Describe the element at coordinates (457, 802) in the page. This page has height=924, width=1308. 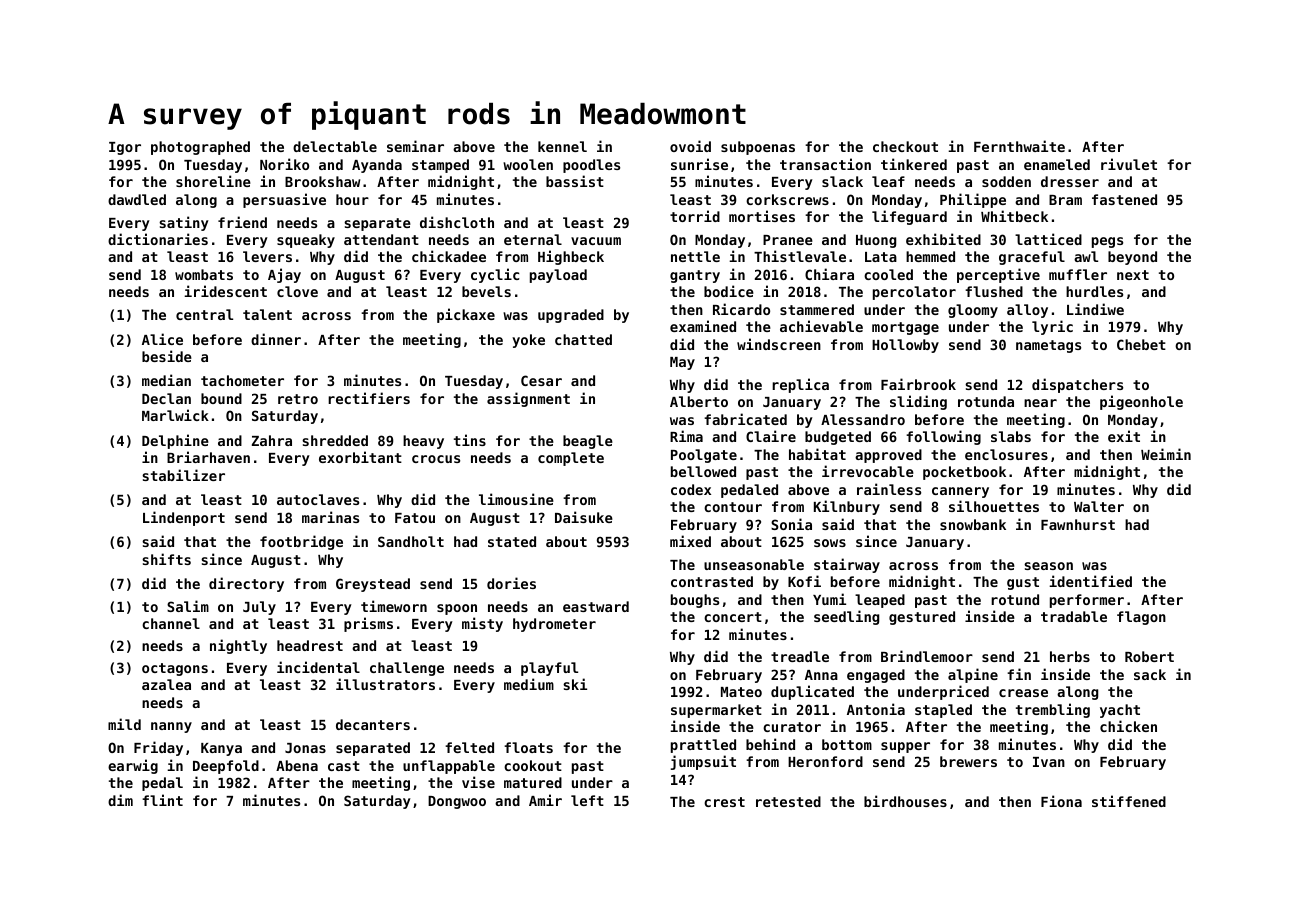
I see `Dongwoo` at that location.
